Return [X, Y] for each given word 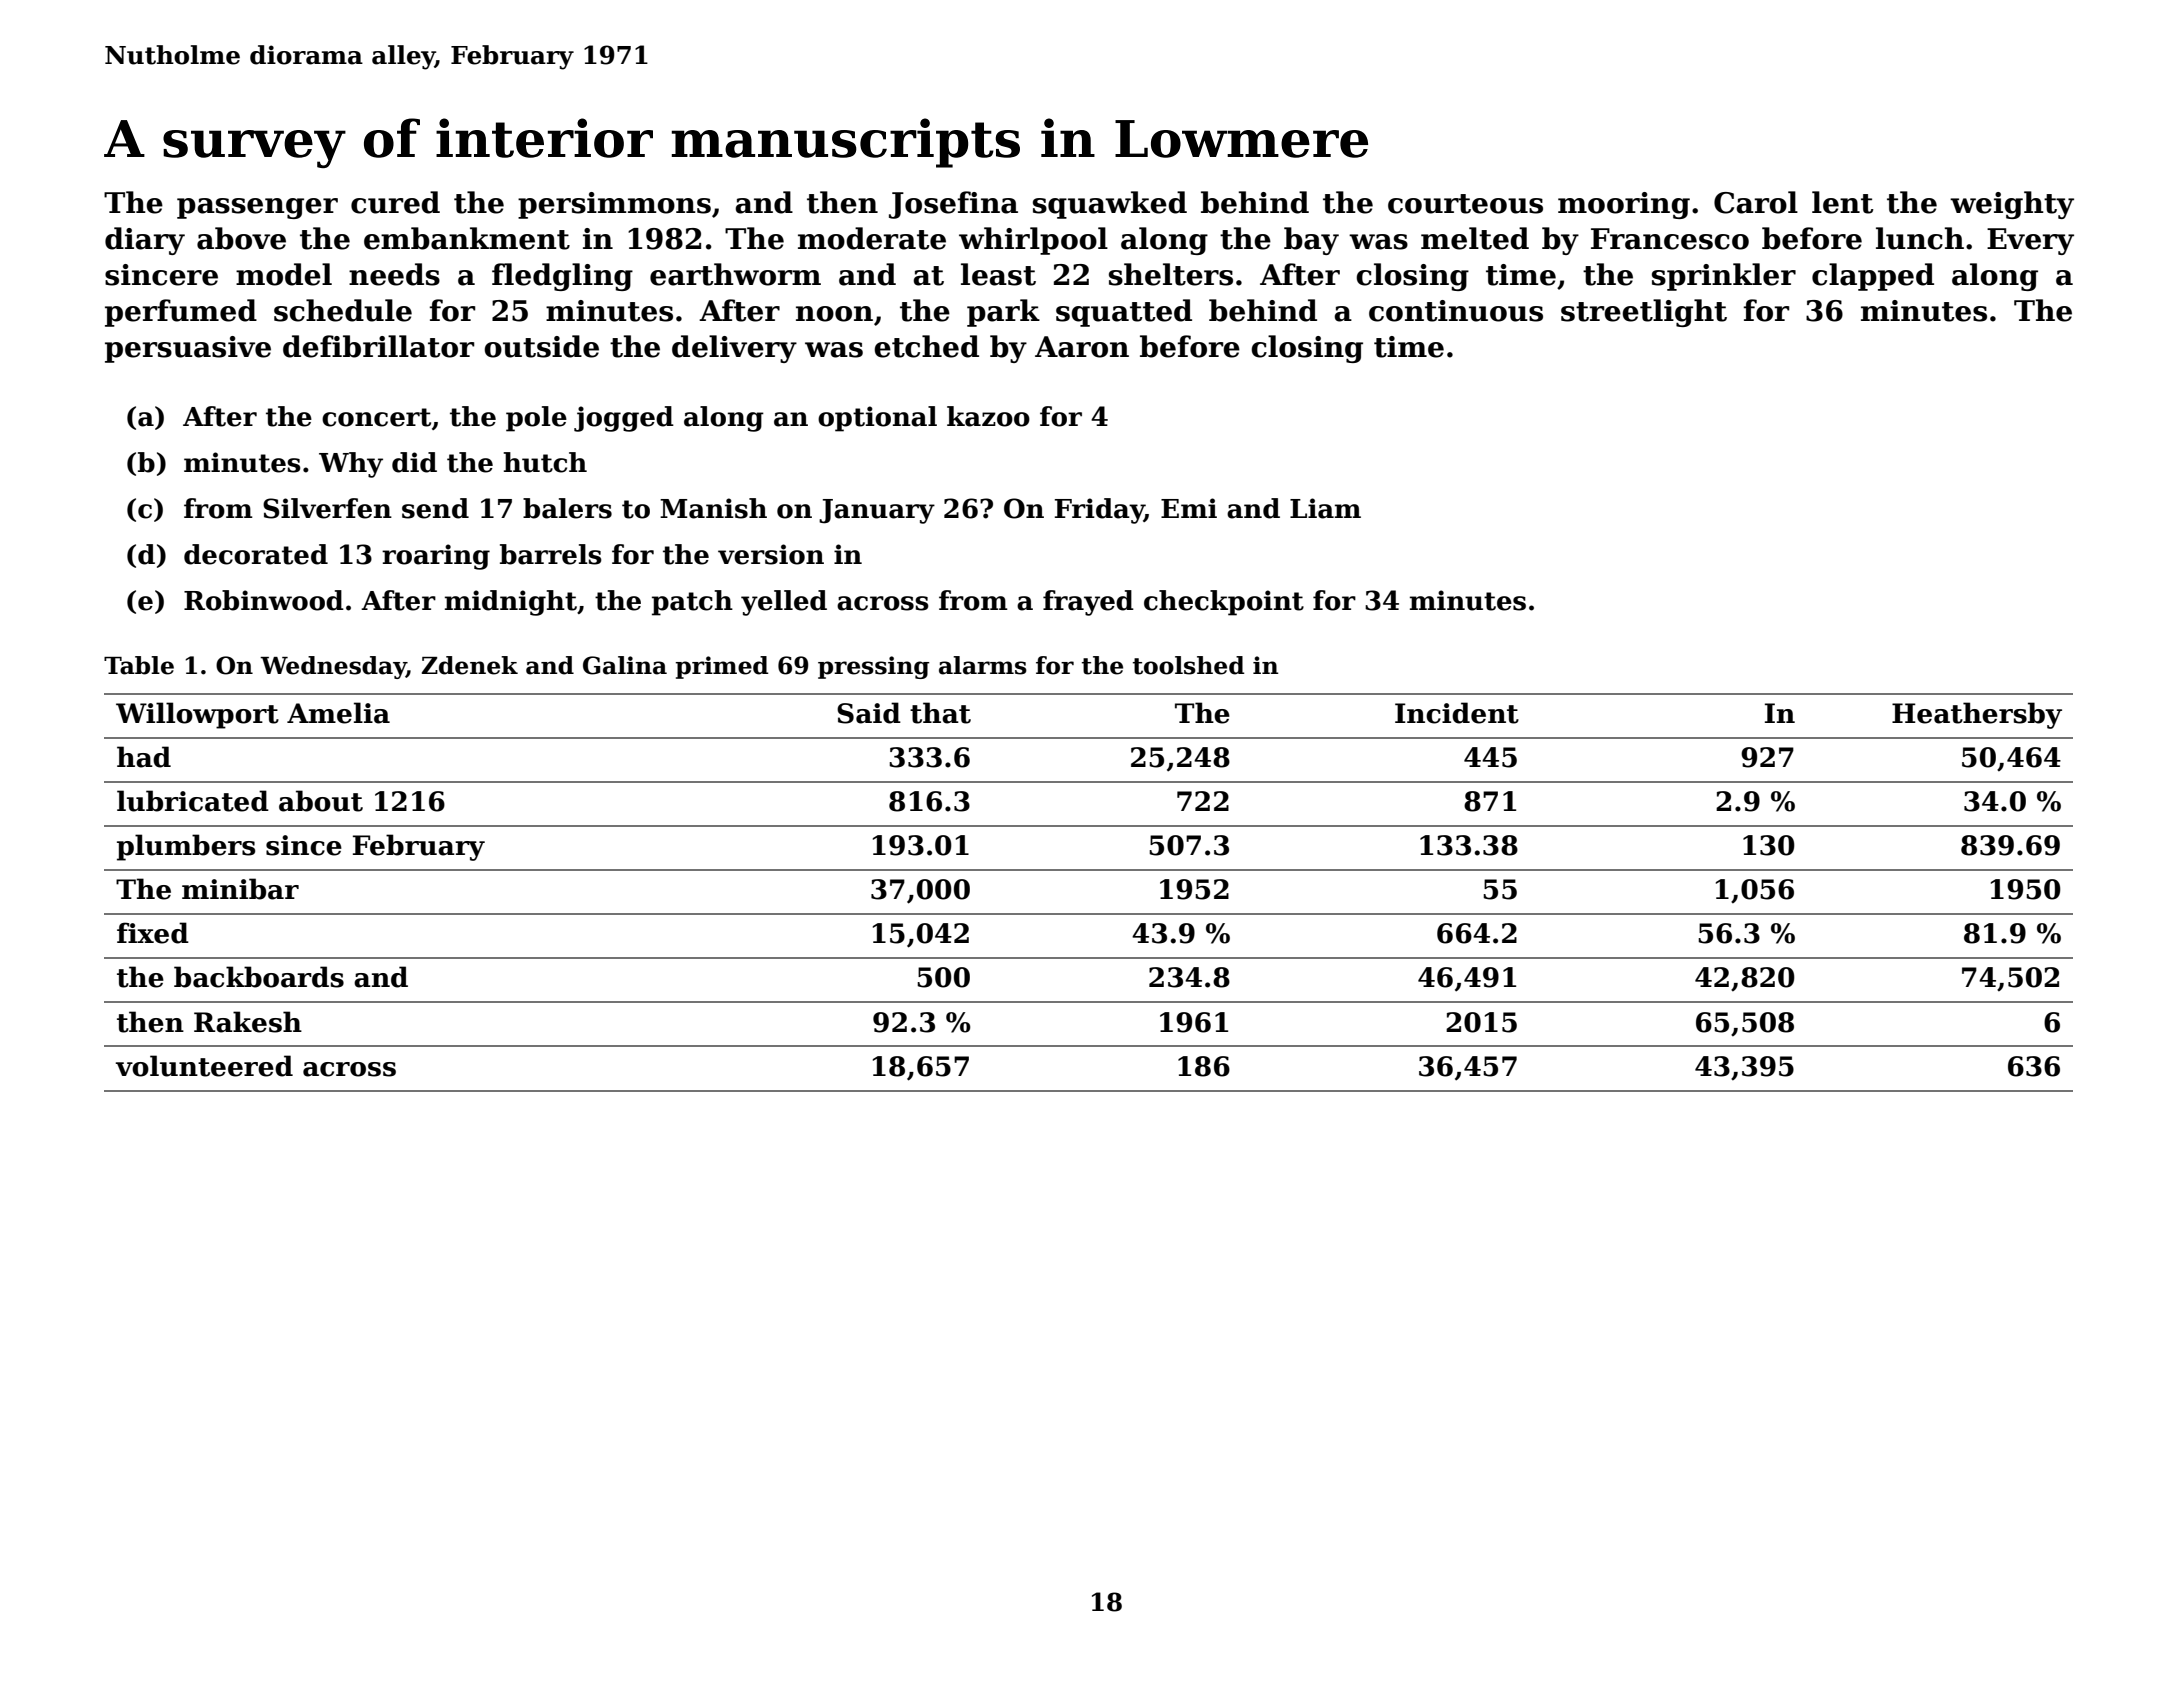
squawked [1110, 205]
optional [877, 419]
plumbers [186, 847]
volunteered [204, 1066]
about [321, 801]
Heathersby [1977, 715]
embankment [467, 238]
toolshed [1188, 665]
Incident [1457, 713]
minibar [240, 889]
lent [1842, 202]
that [940, 713]
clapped [1873, 277]
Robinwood [264, 600]
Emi [1189, 508]
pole [536, 419]
